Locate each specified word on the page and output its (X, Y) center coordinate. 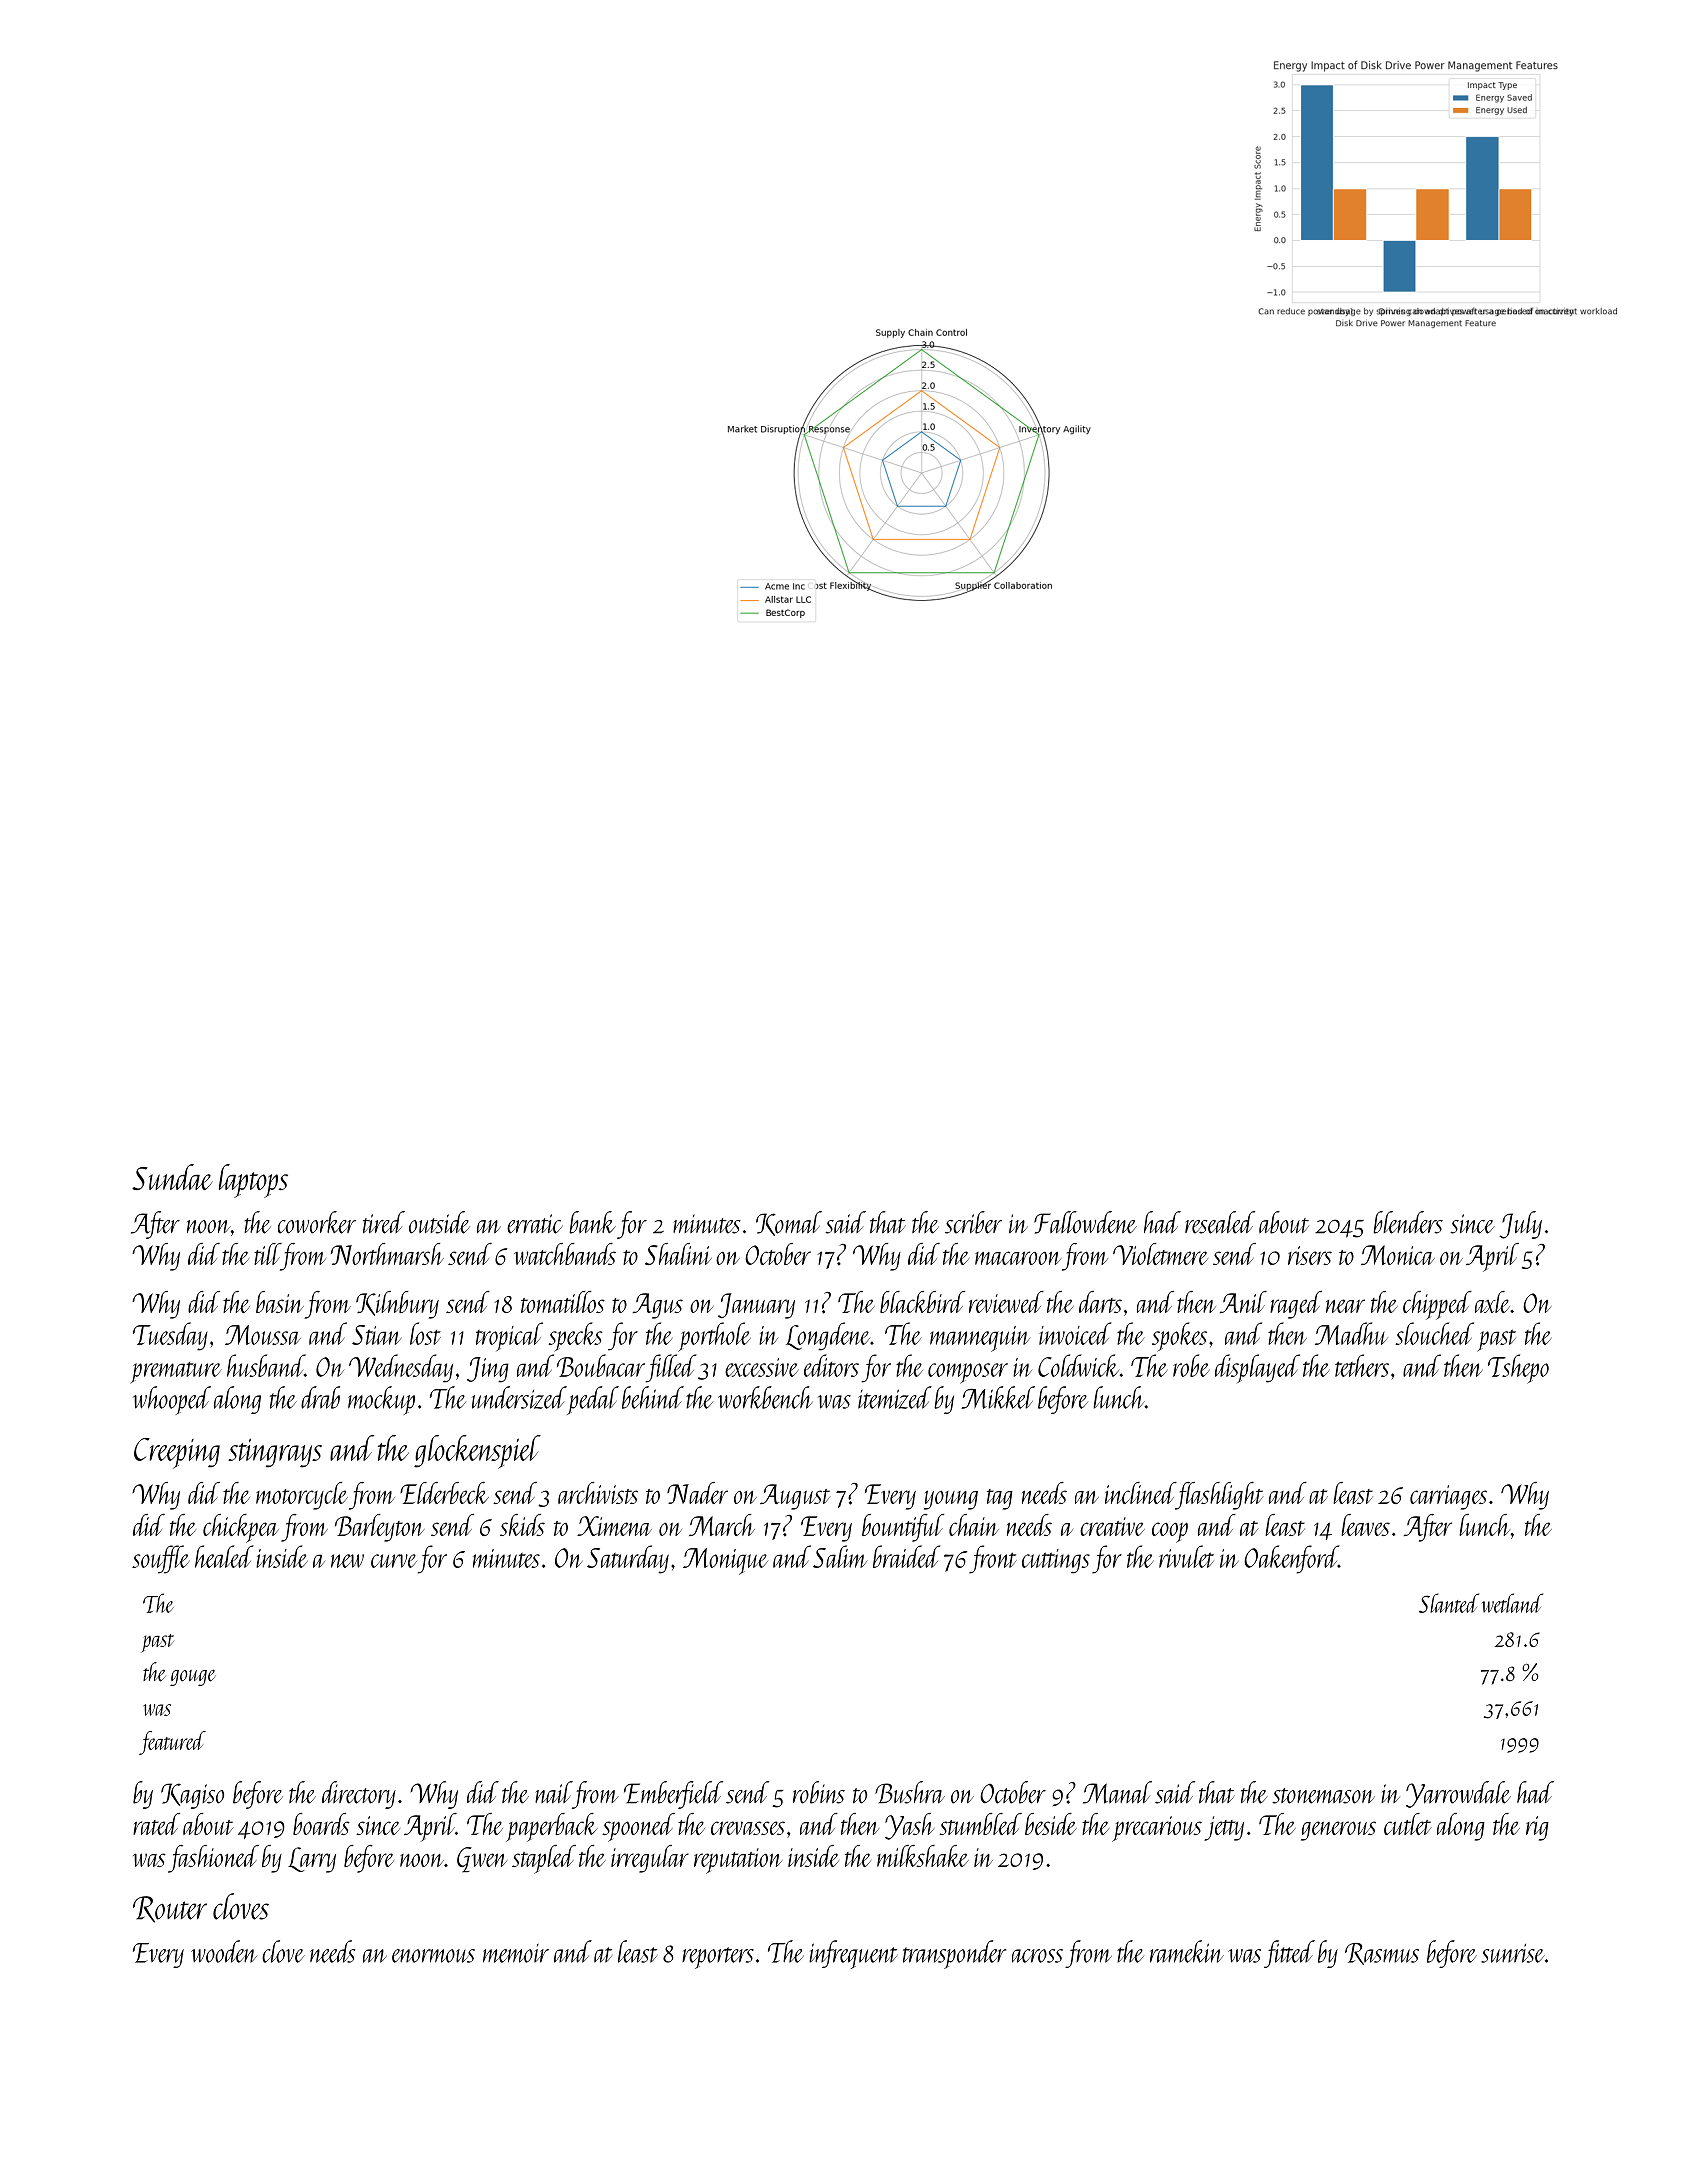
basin (280, 1302)
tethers (1362, 1365)
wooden (224, 1951)
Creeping (177, 1453)
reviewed (1006, 1302)
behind (653, 1397)
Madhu (1351, 1333)
